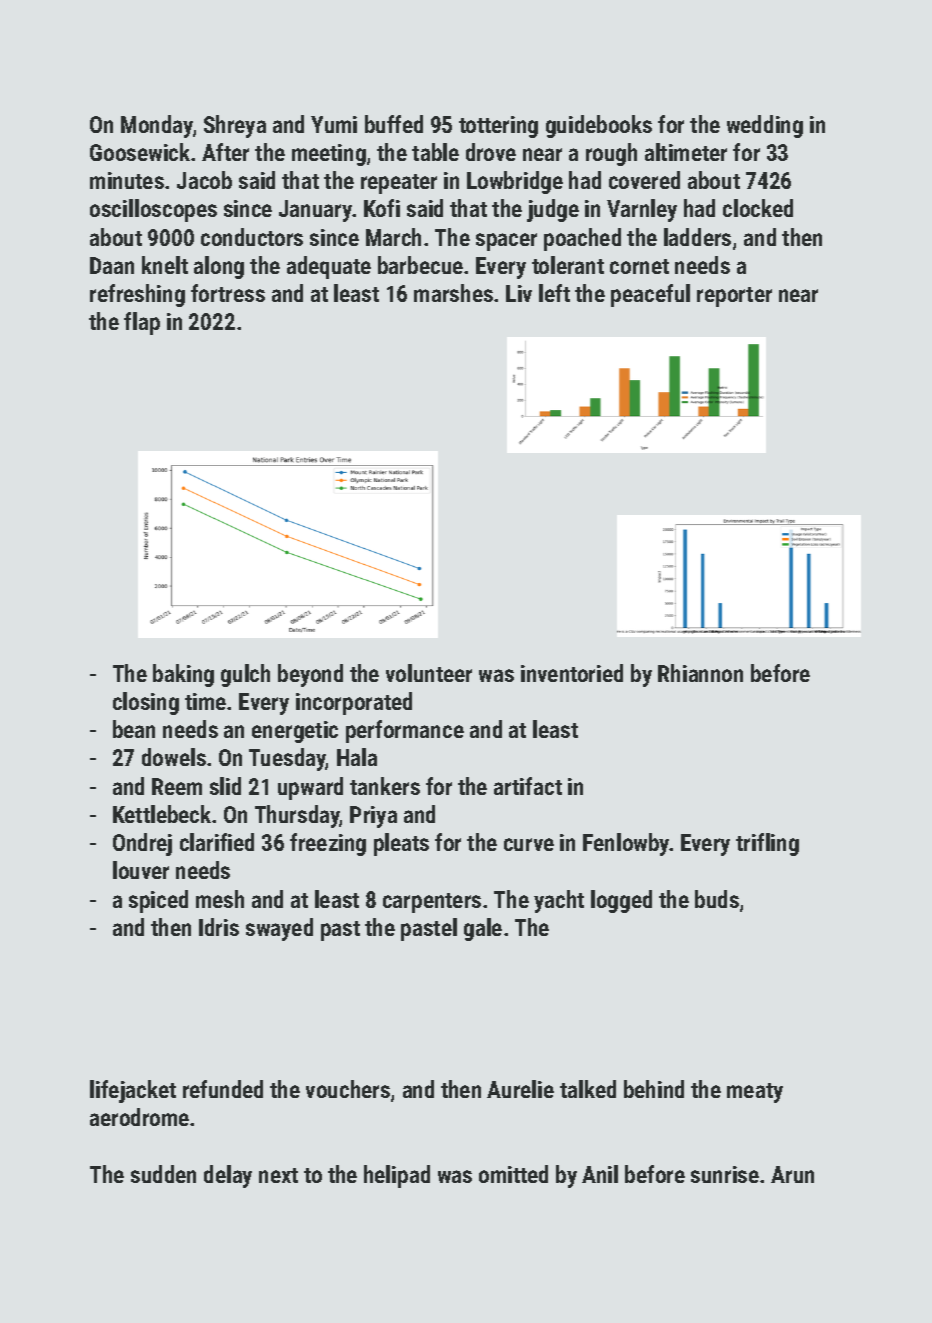 This screenshot has height=1323, width=932. Describe the element at coordinates (429, 673) in the screenshot. I see `volunteer` at that location.
